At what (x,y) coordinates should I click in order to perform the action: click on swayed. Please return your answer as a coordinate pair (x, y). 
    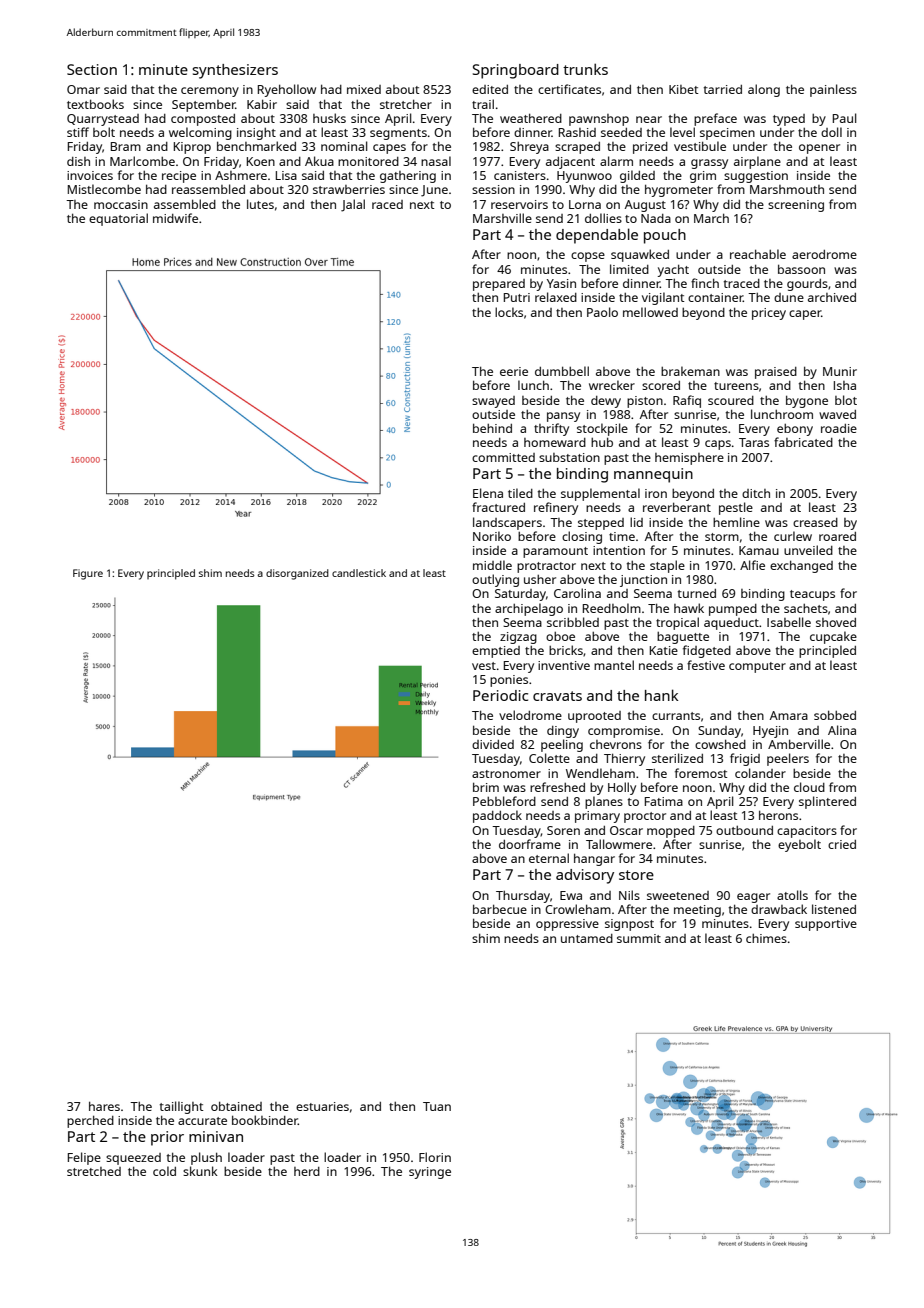
    Looking at the image, I should click on (493, 402).
